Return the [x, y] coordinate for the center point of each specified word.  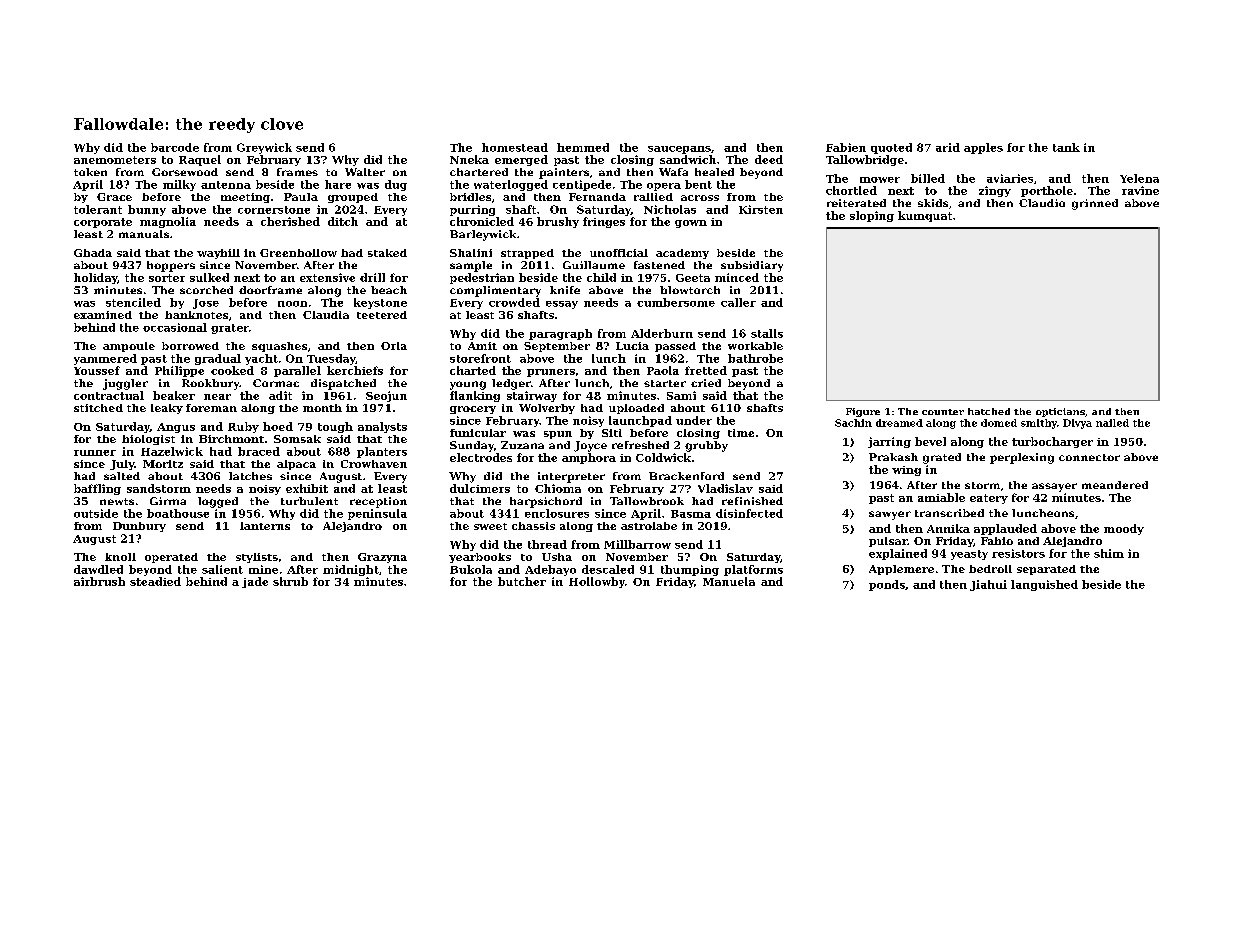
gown [691, 224]
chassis [533, 526]
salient [222, 569]
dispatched [343, 384]
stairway [532, 396]
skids [933, 203]
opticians [1060, 412]
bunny [147, 210]
